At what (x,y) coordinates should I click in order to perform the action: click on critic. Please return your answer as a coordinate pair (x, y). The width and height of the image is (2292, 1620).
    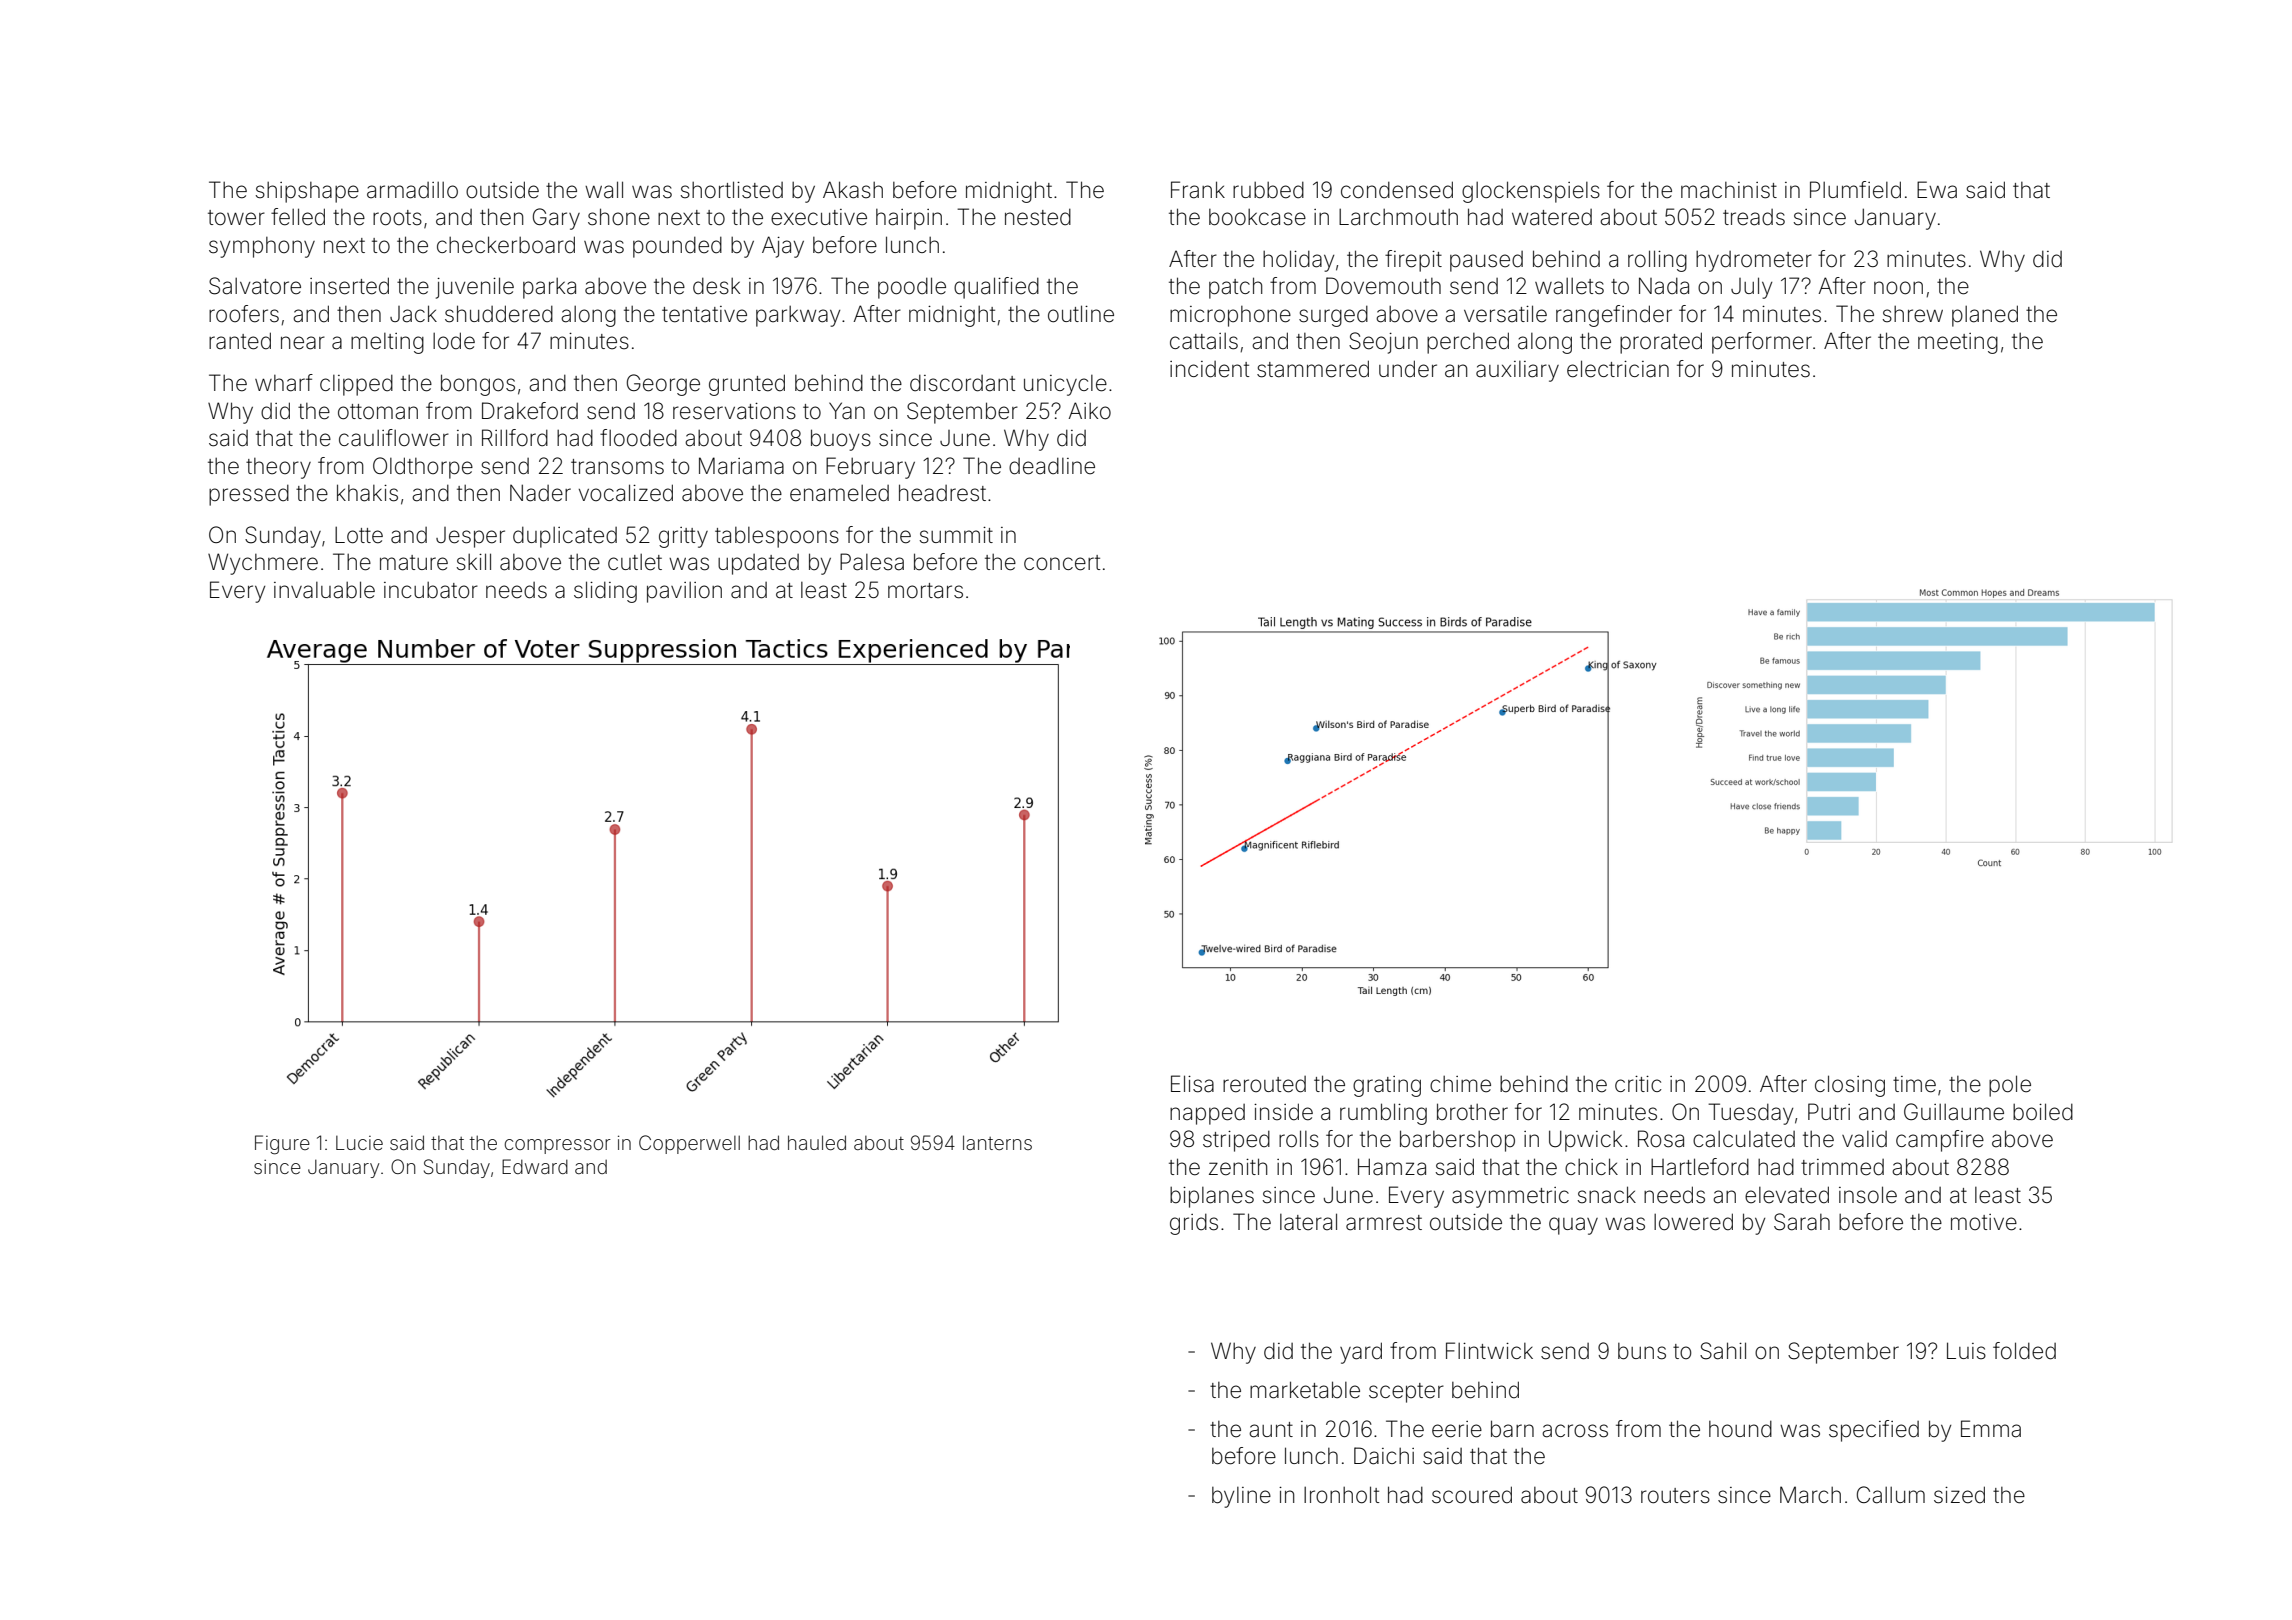
    Looking at the image, I should click on (1638, 1084).
